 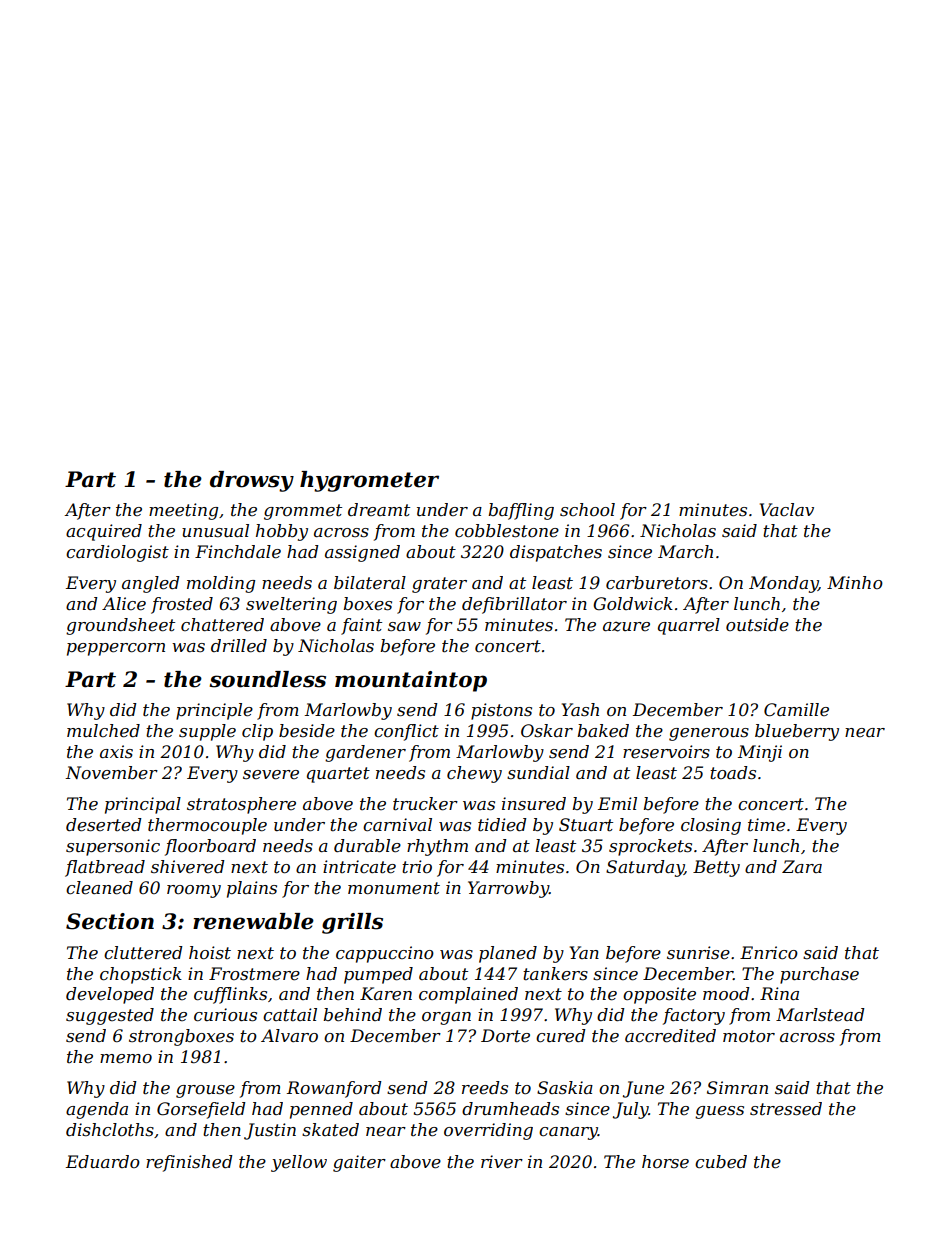 What do you see at coordinates (502, 1162) in the image?
I see `river` at bounding box center [502, 1162].
